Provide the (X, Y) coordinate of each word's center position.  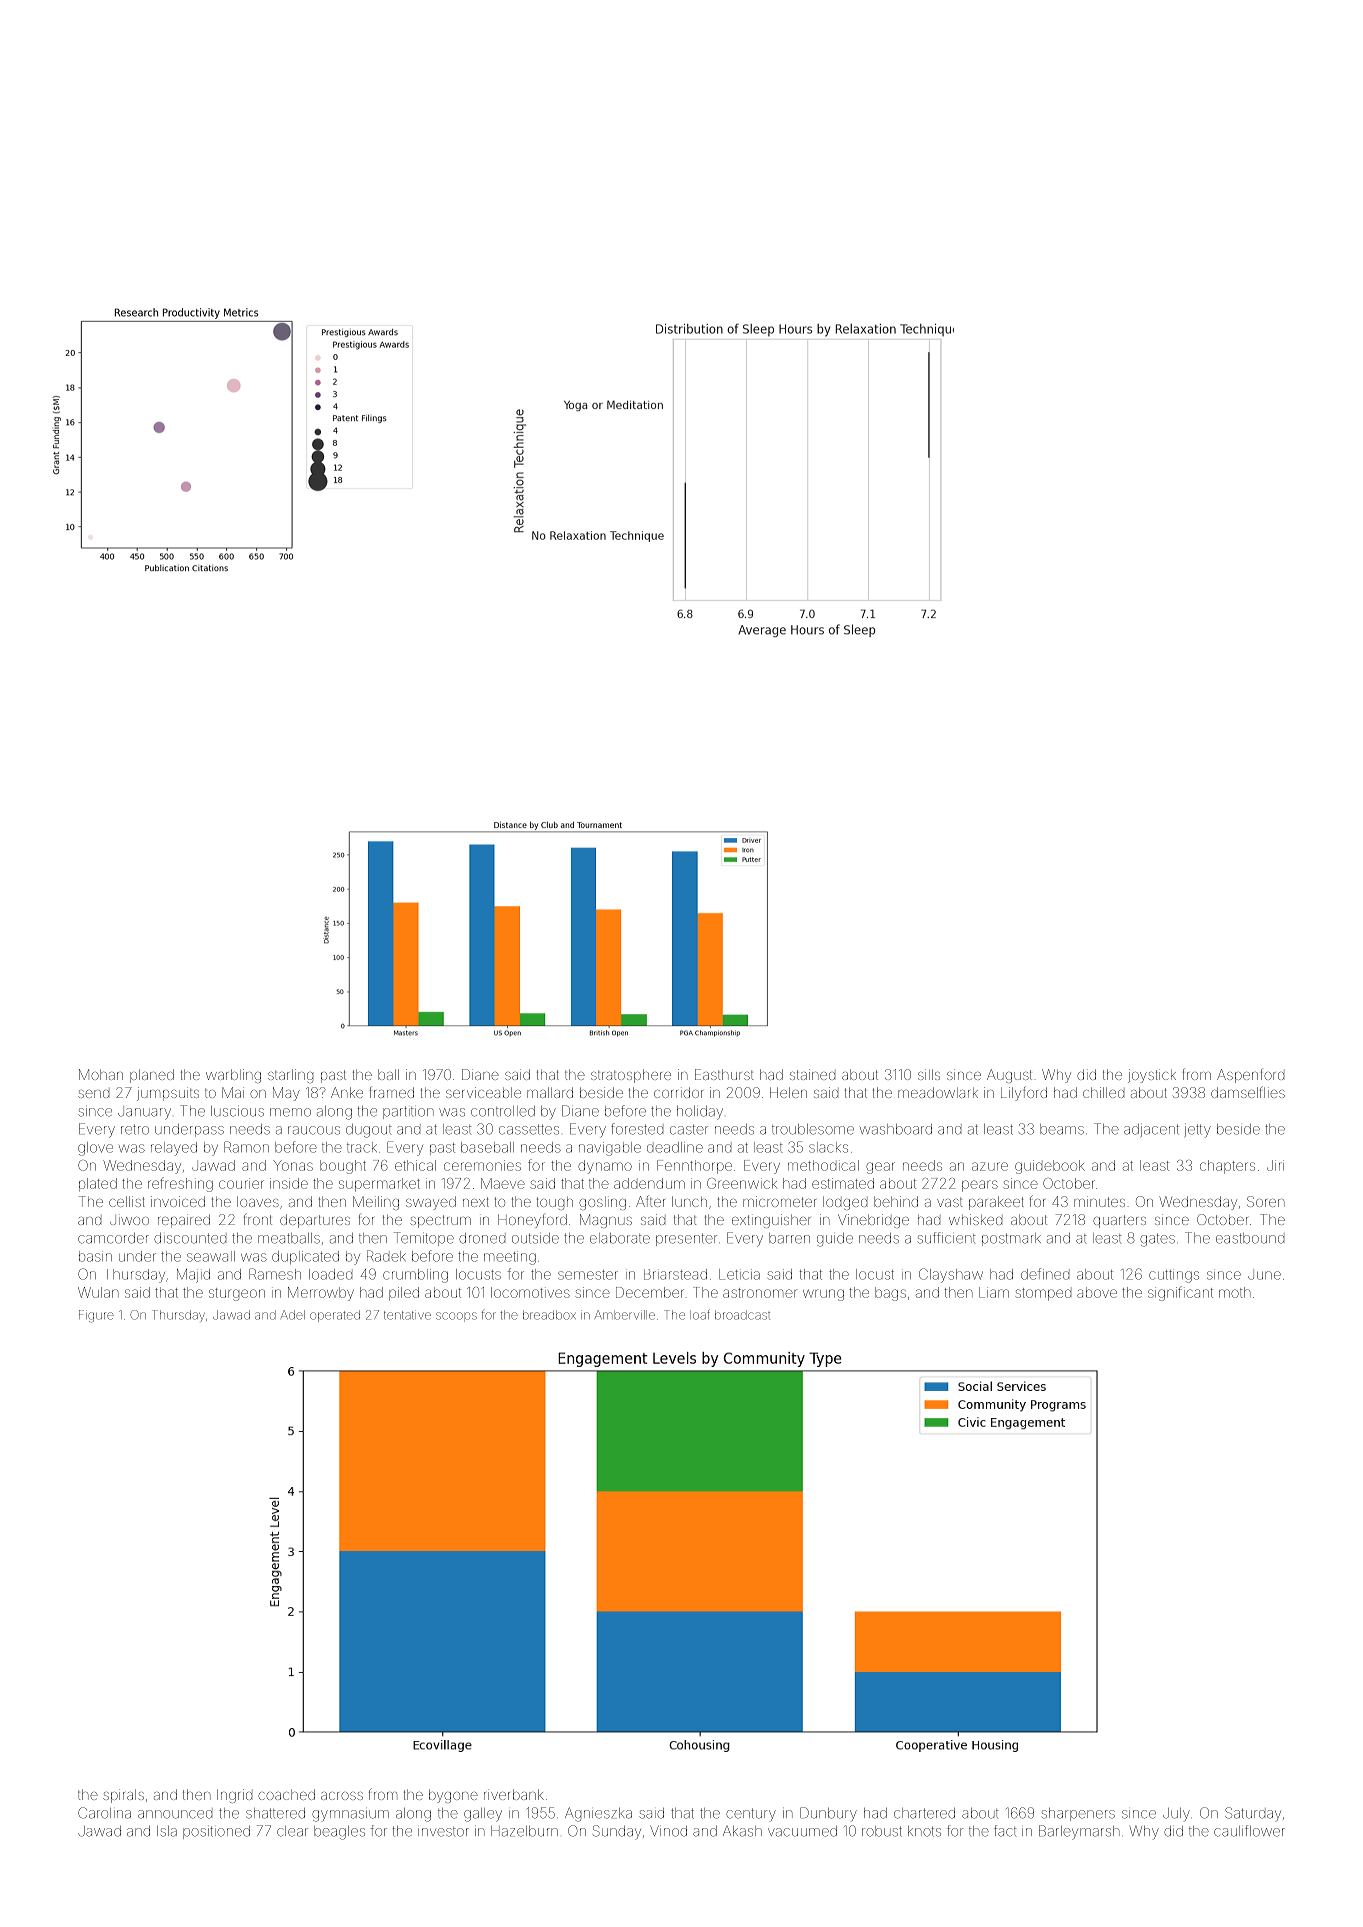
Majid (193, 1276)
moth (1235, 1292)
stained (812, 1074)
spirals (123, 1796)
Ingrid (234, 1796)
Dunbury (828, 1814)
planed (152, 1076)
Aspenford (1250, 1076)
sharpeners (1078, 1814)
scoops (456, 1317)
